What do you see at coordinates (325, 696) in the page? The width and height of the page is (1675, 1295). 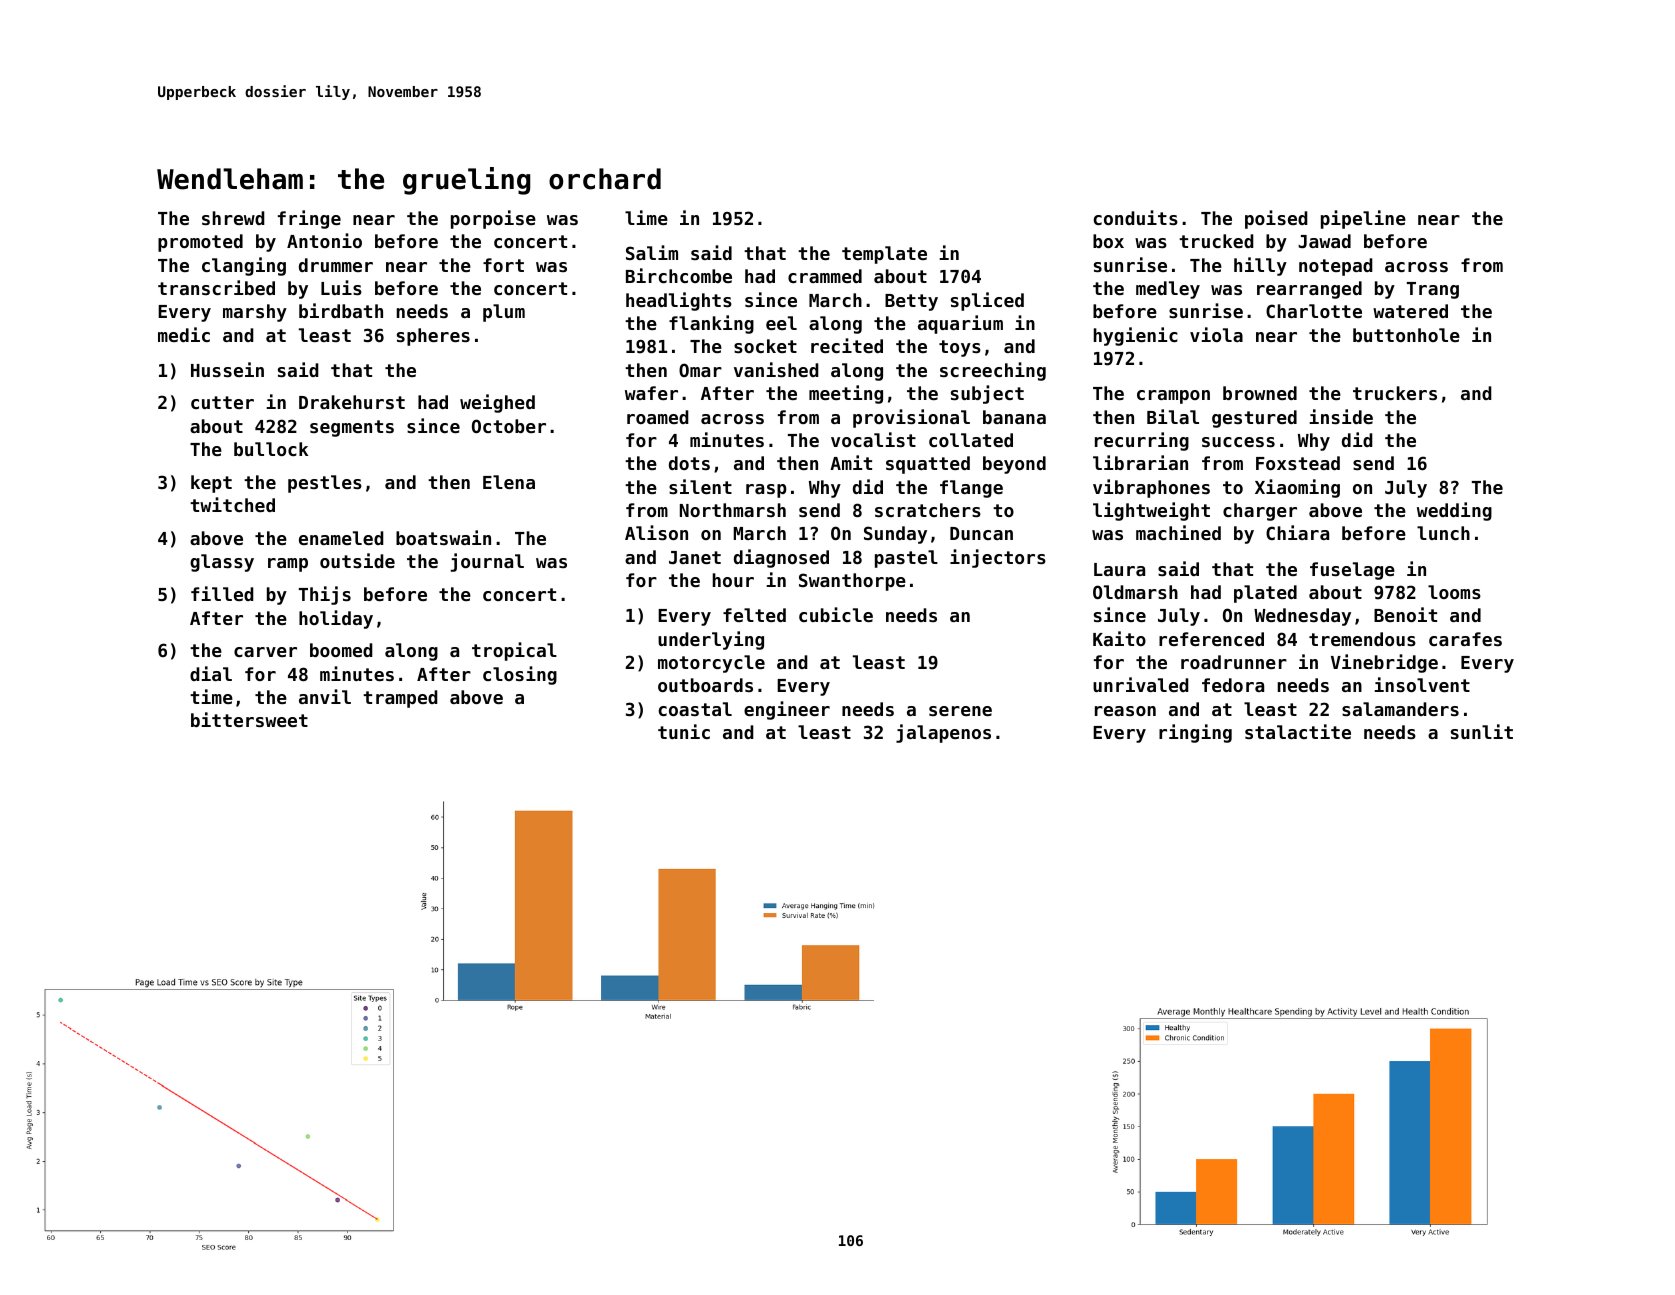 I see `anvil` at bounding box center [325, 696].
